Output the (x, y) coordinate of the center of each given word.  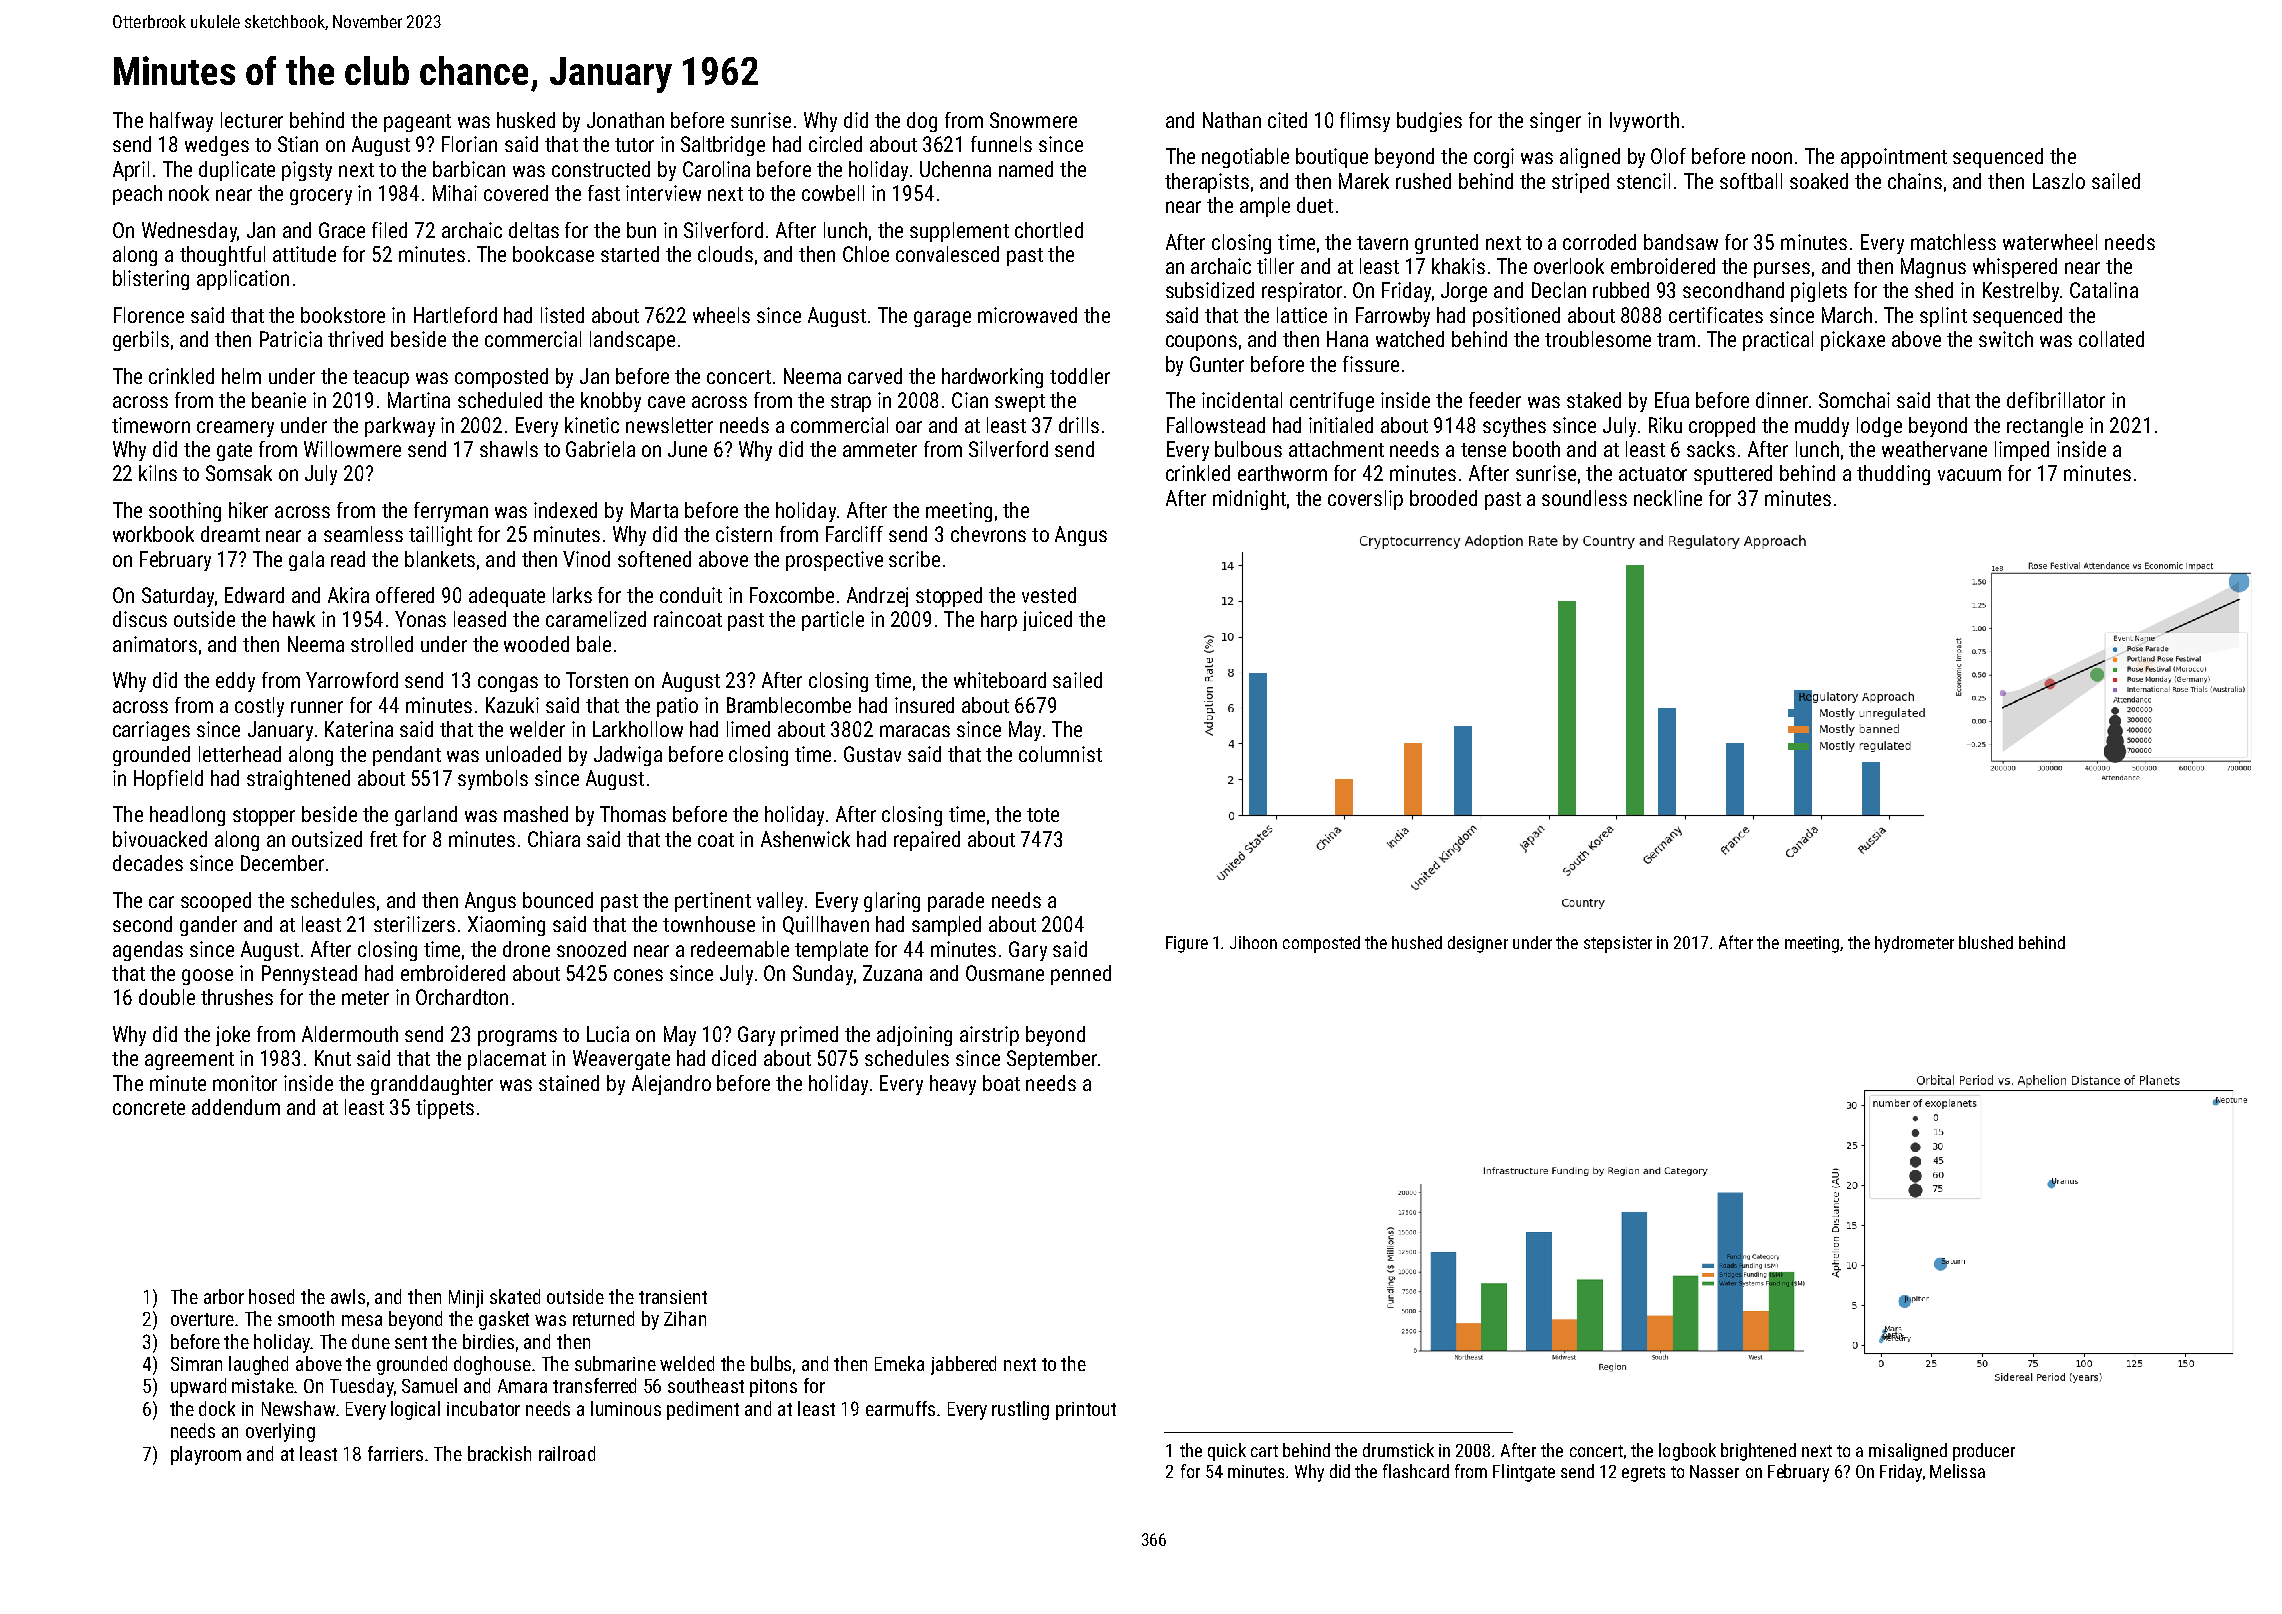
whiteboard (1000, 680)
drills (1079, 425)
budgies (1429, 122)
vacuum (1969, 475)
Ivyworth (1644, 122)
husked (526, 120)
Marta (654, 510)
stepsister (1618, 944)
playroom (206, 1455)
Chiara (554, 839)
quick (1227, 1452)
